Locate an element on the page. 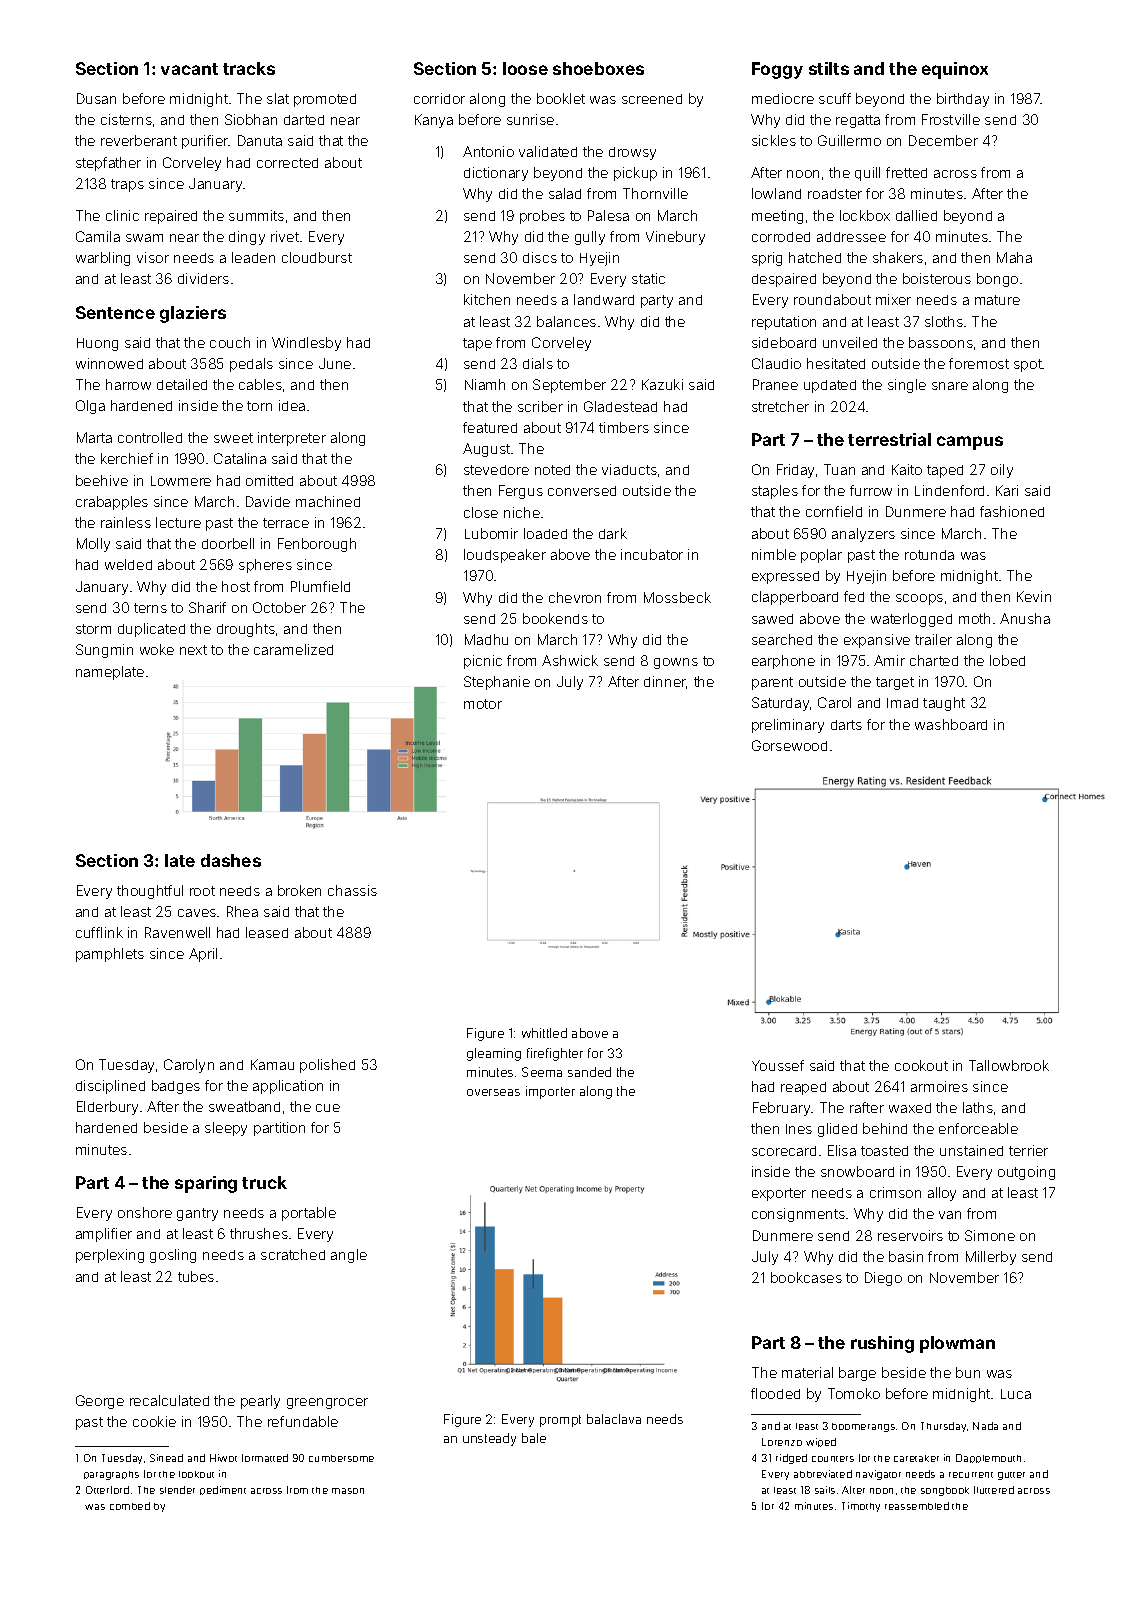 The width and height of the image is (1132, 1601). George is located at coordinates (100, 1402).
